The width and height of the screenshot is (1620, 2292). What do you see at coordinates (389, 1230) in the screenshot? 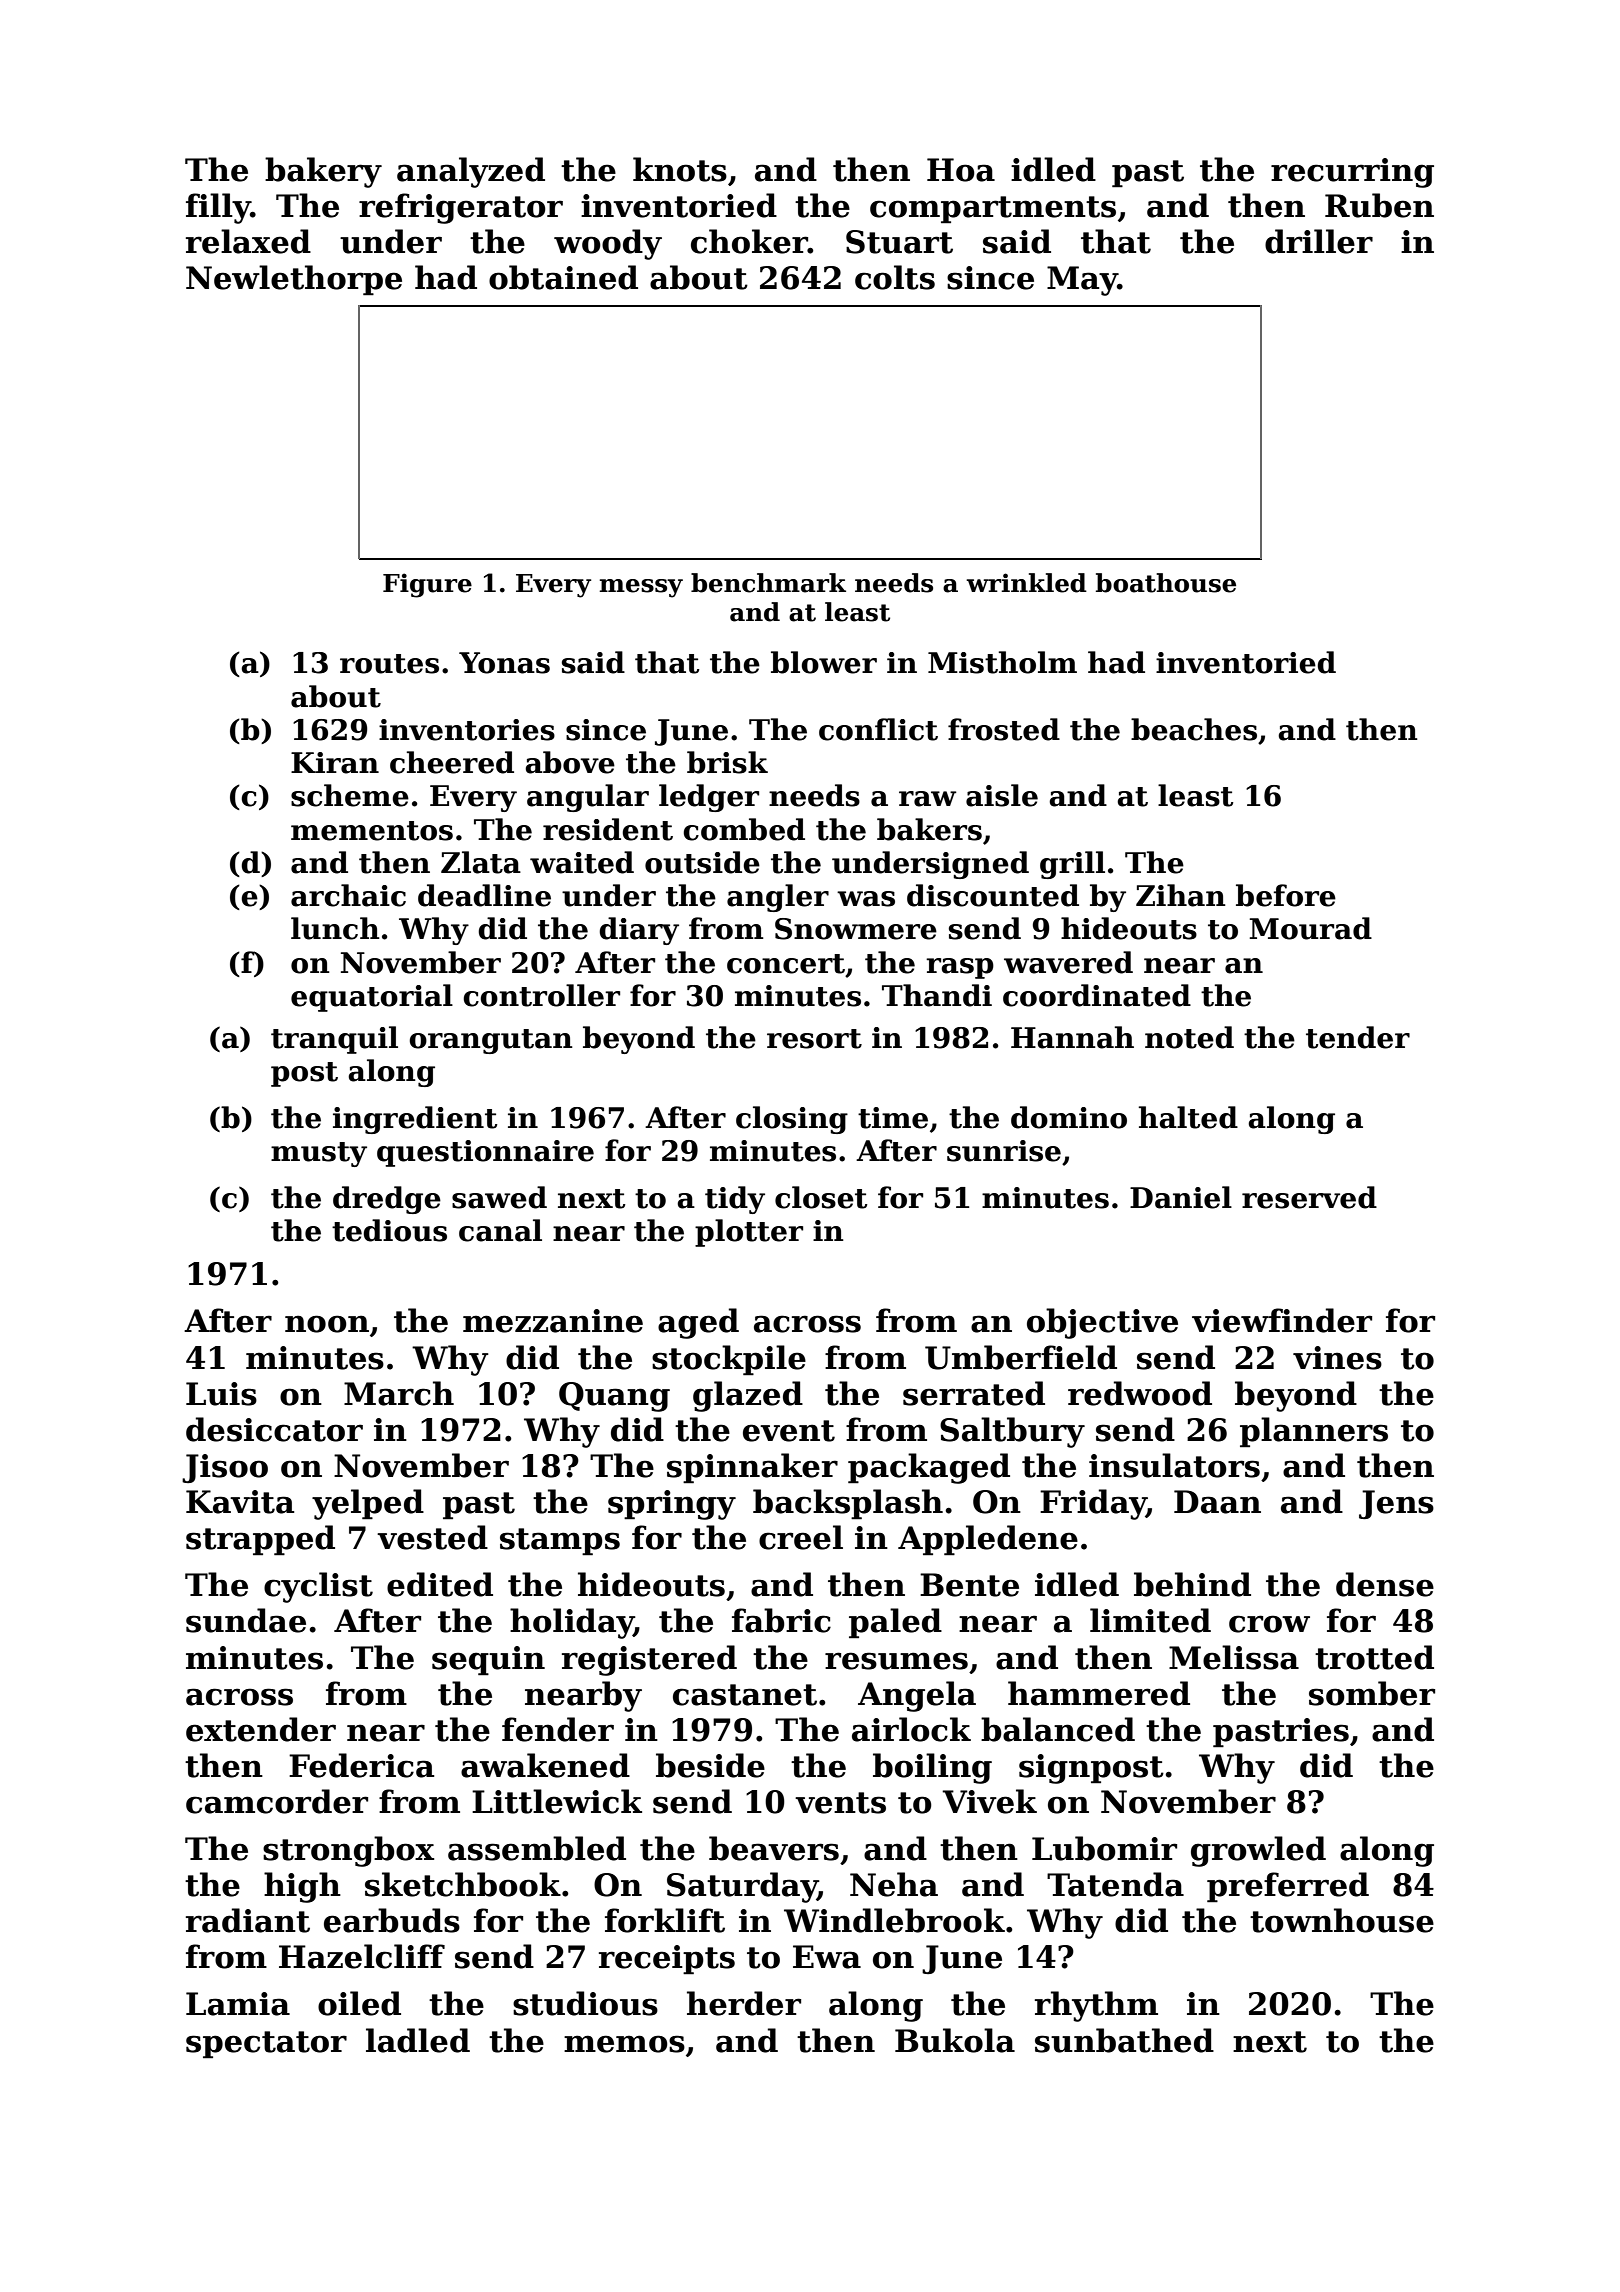
I see `tedious` at bounding box center [389, 1230].
